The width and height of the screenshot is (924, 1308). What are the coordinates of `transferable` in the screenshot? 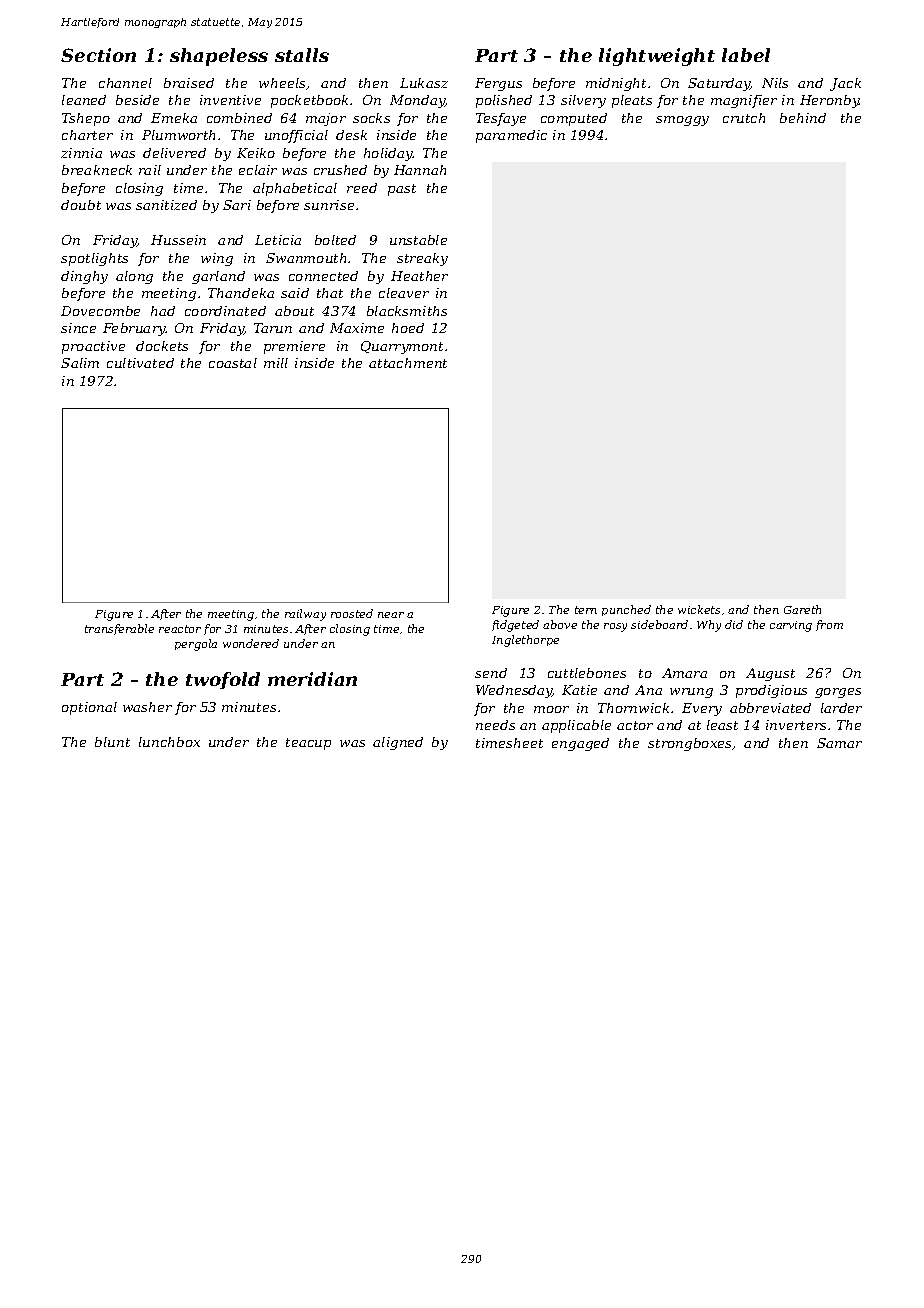 It's located at (119, 629).
